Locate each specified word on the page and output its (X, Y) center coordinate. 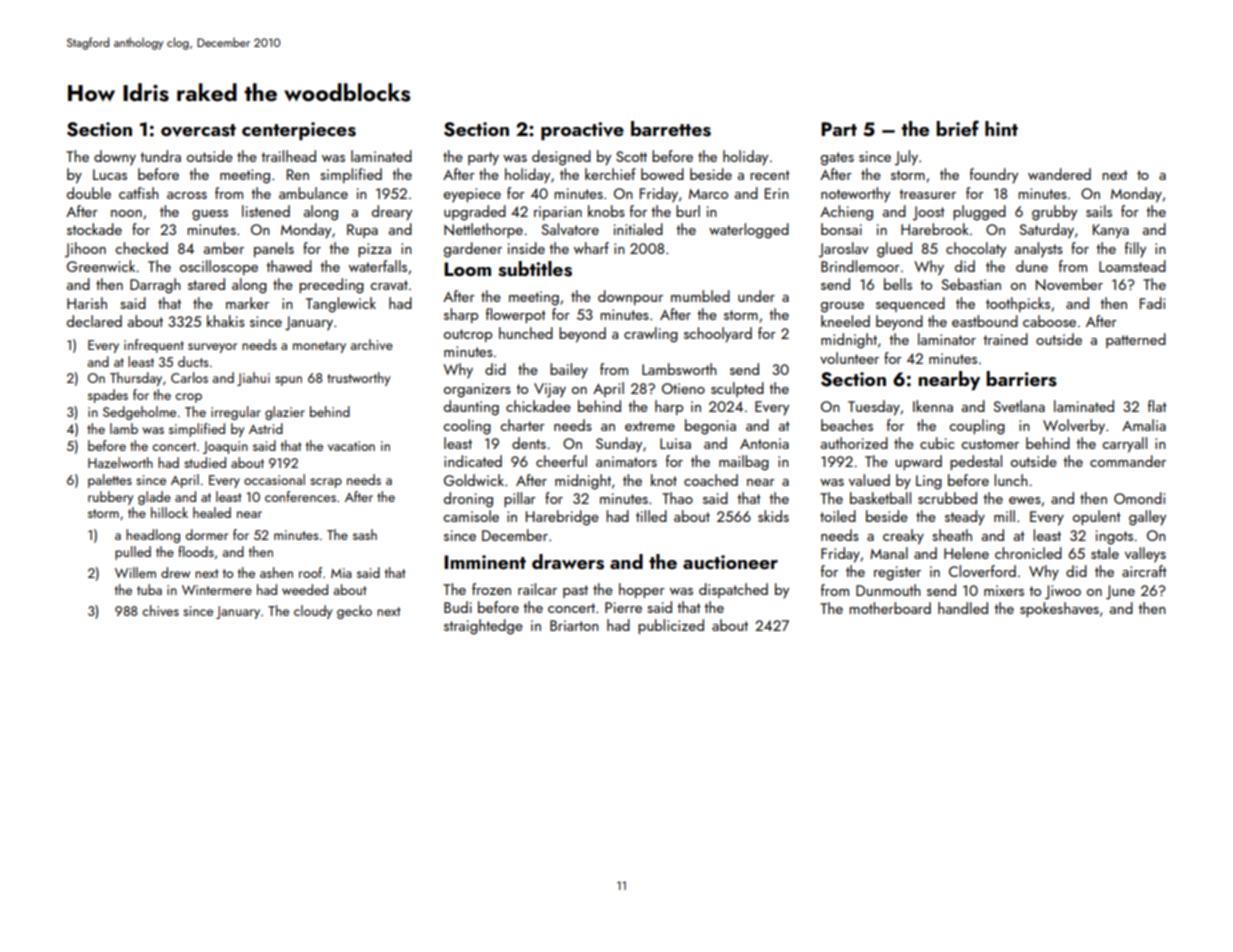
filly (1135, 250)
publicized (671, 626)
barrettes (671, 129)
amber (224, 248)
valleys (1145, 555)
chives (160, 610)
